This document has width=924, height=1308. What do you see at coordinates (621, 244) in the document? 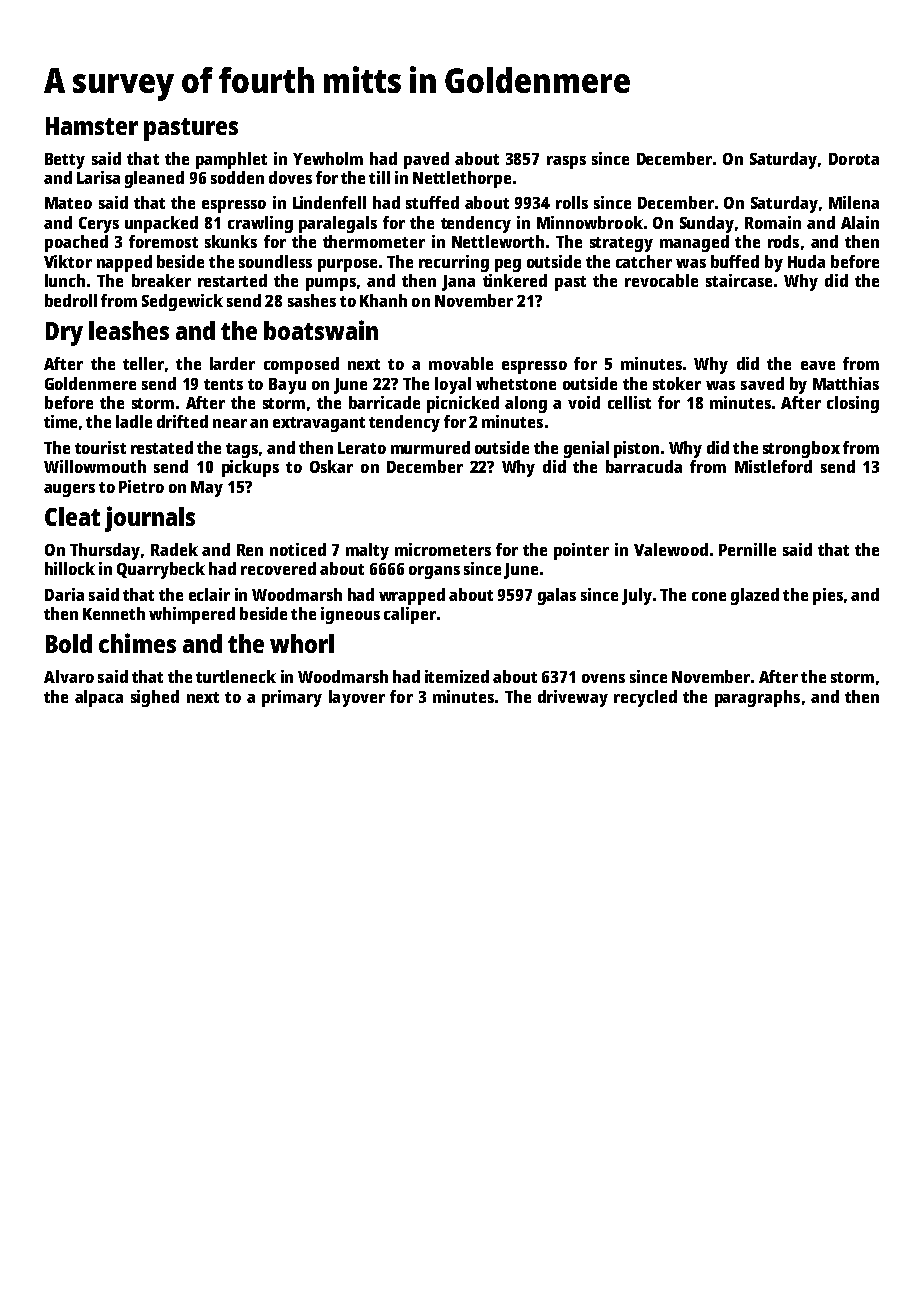
I see `strategy` at bounding box center [621, 244].
